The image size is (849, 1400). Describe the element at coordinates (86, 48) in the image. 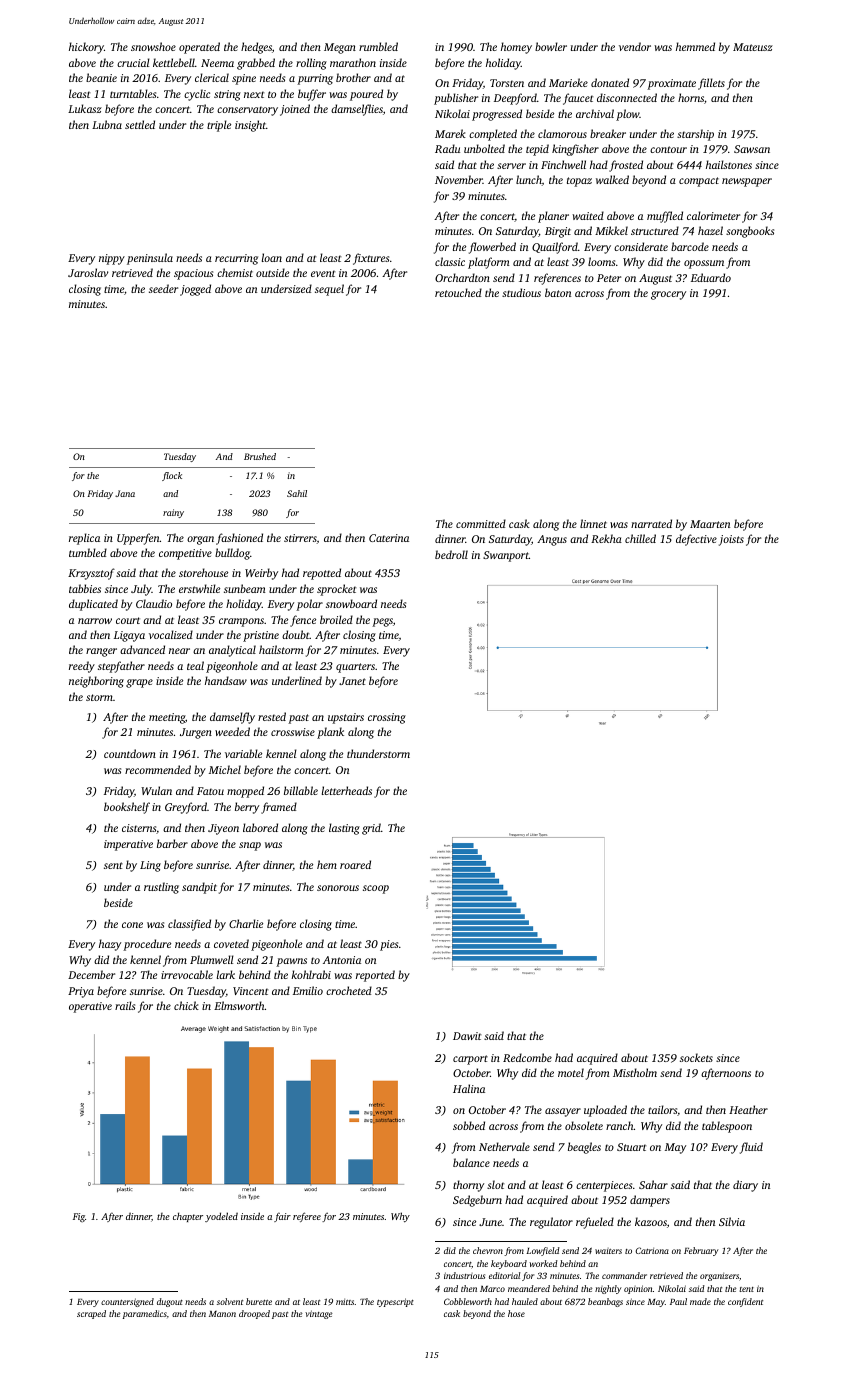

I see `hickory` at that location.
